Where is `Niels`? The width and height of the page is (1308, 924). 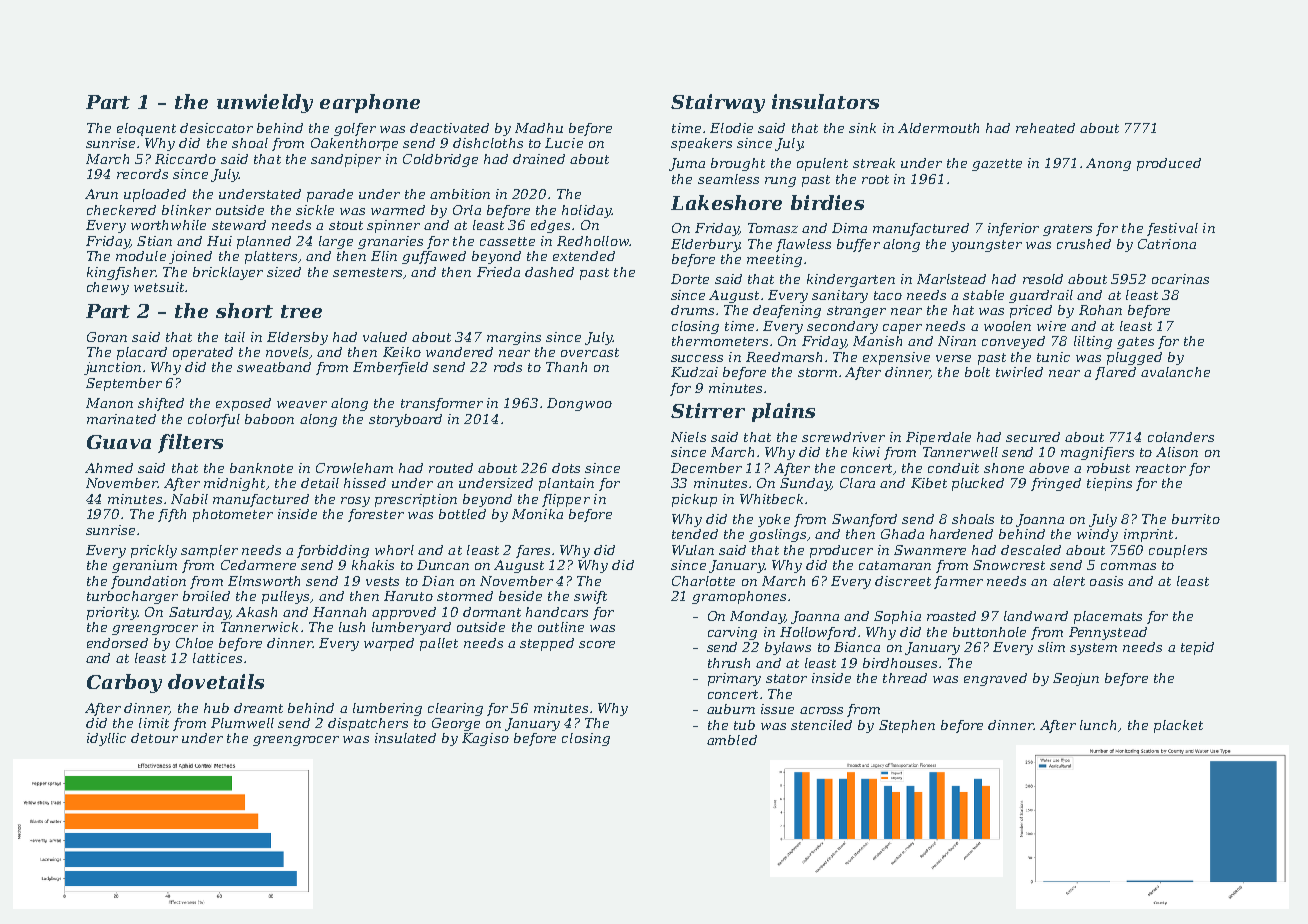 Niels is located at coordinates (688, 437).
